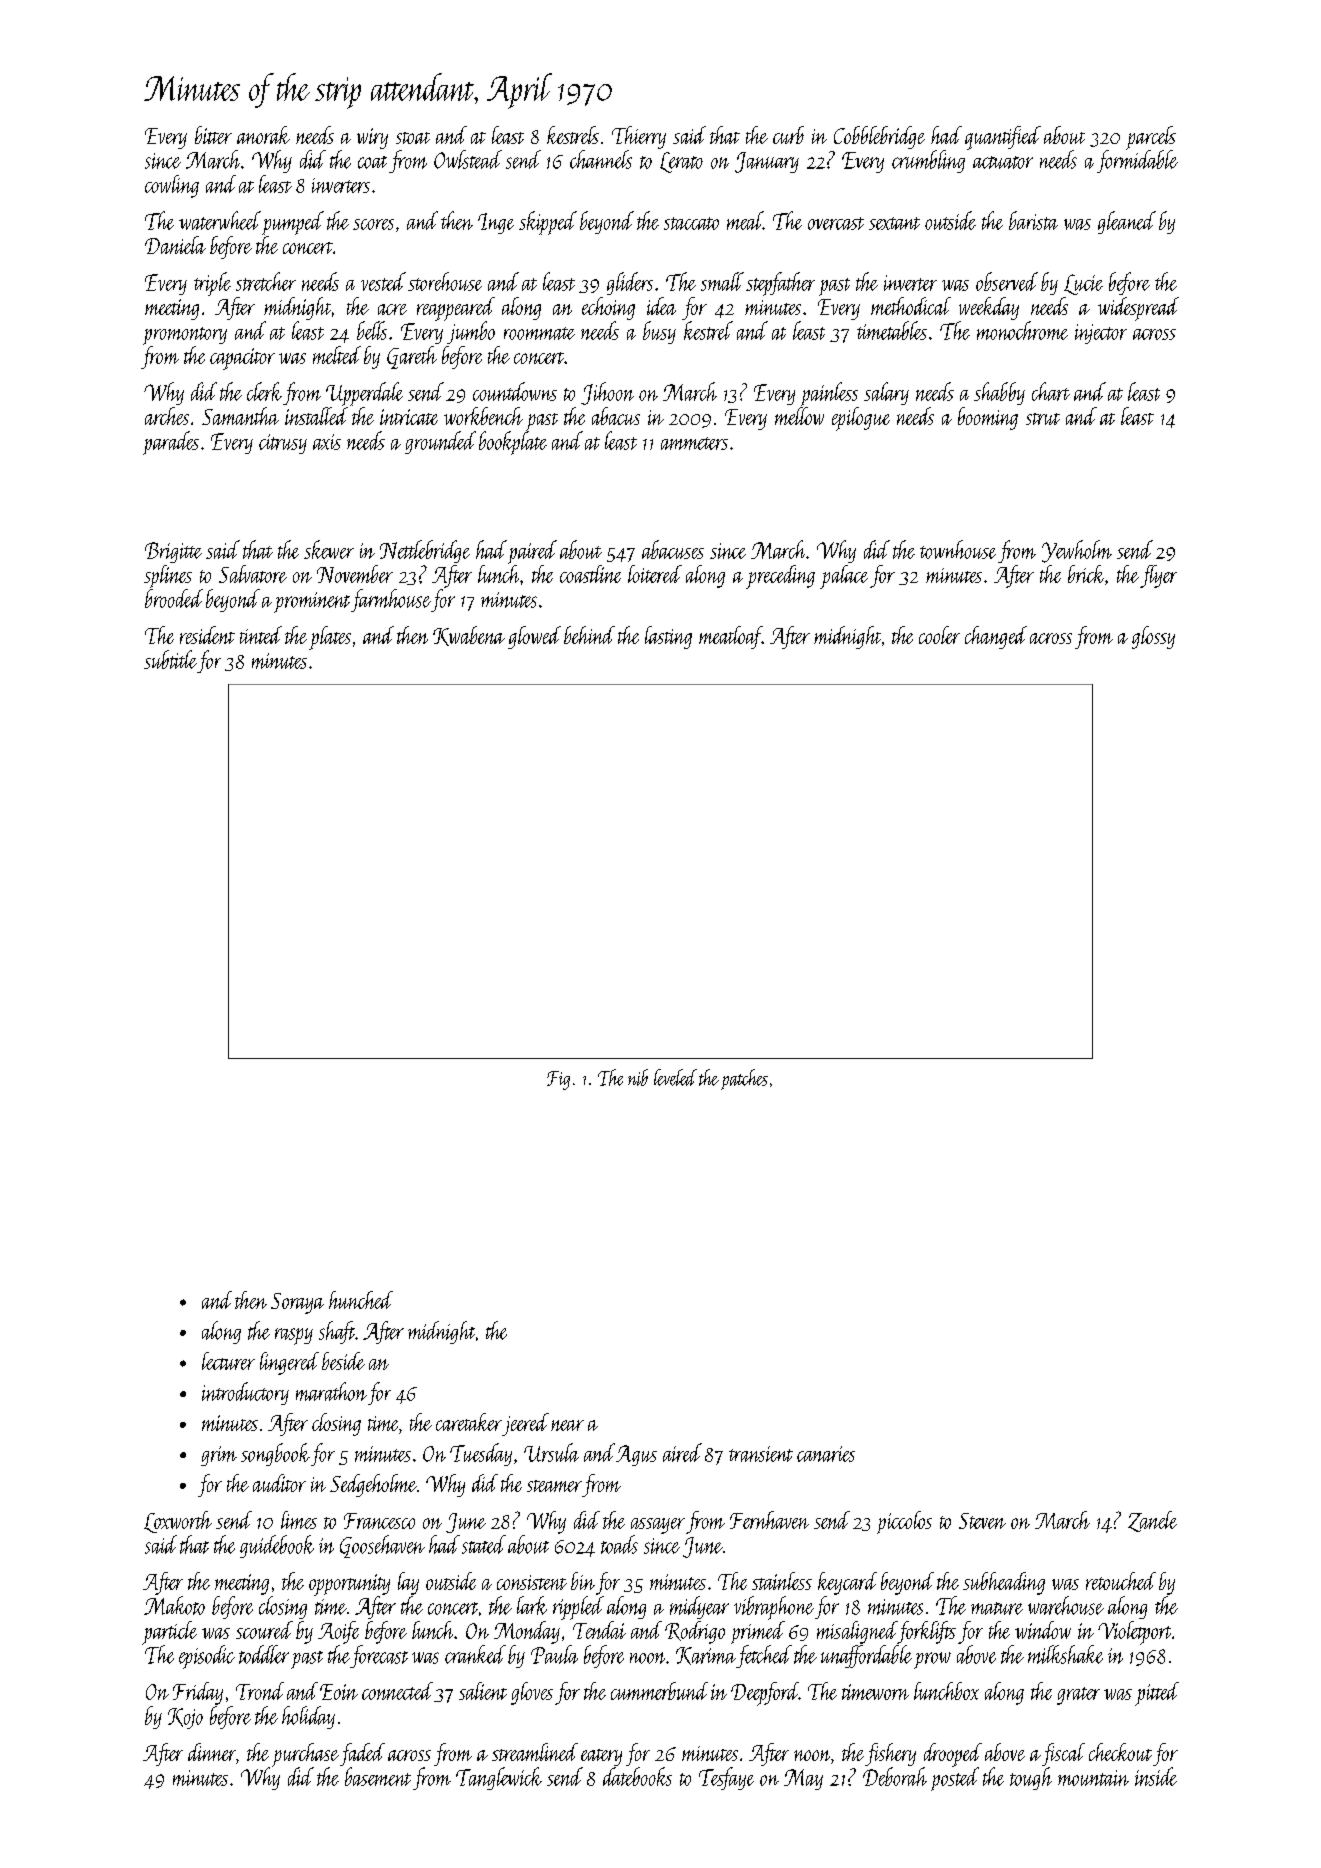 The width and height of the screenshot is (1321, 1868). What do you see at coordinates (982, 1521) in the screenshot?
I see `Steven` at bounding box center [982, 1521].
